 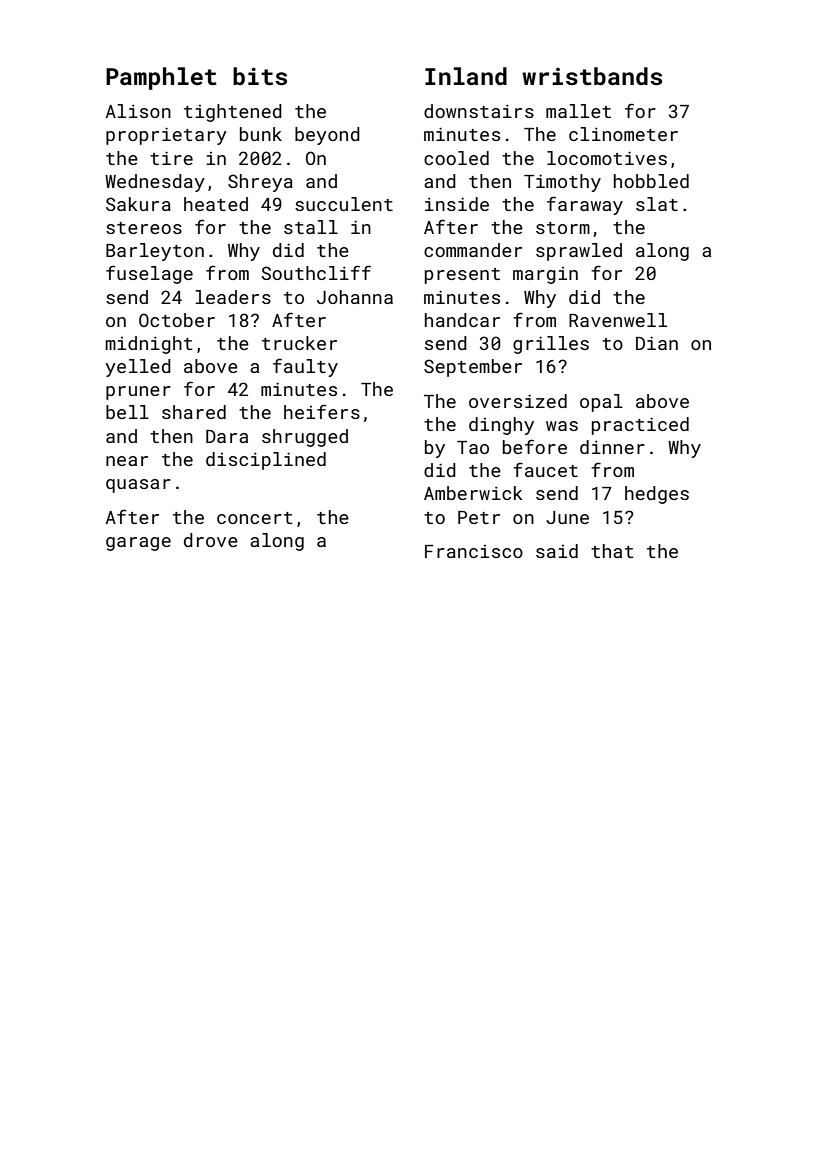 What do you see at coordinates (138, 544) in the screenshot?
I see `garage` at bounding box center [138, 544].
